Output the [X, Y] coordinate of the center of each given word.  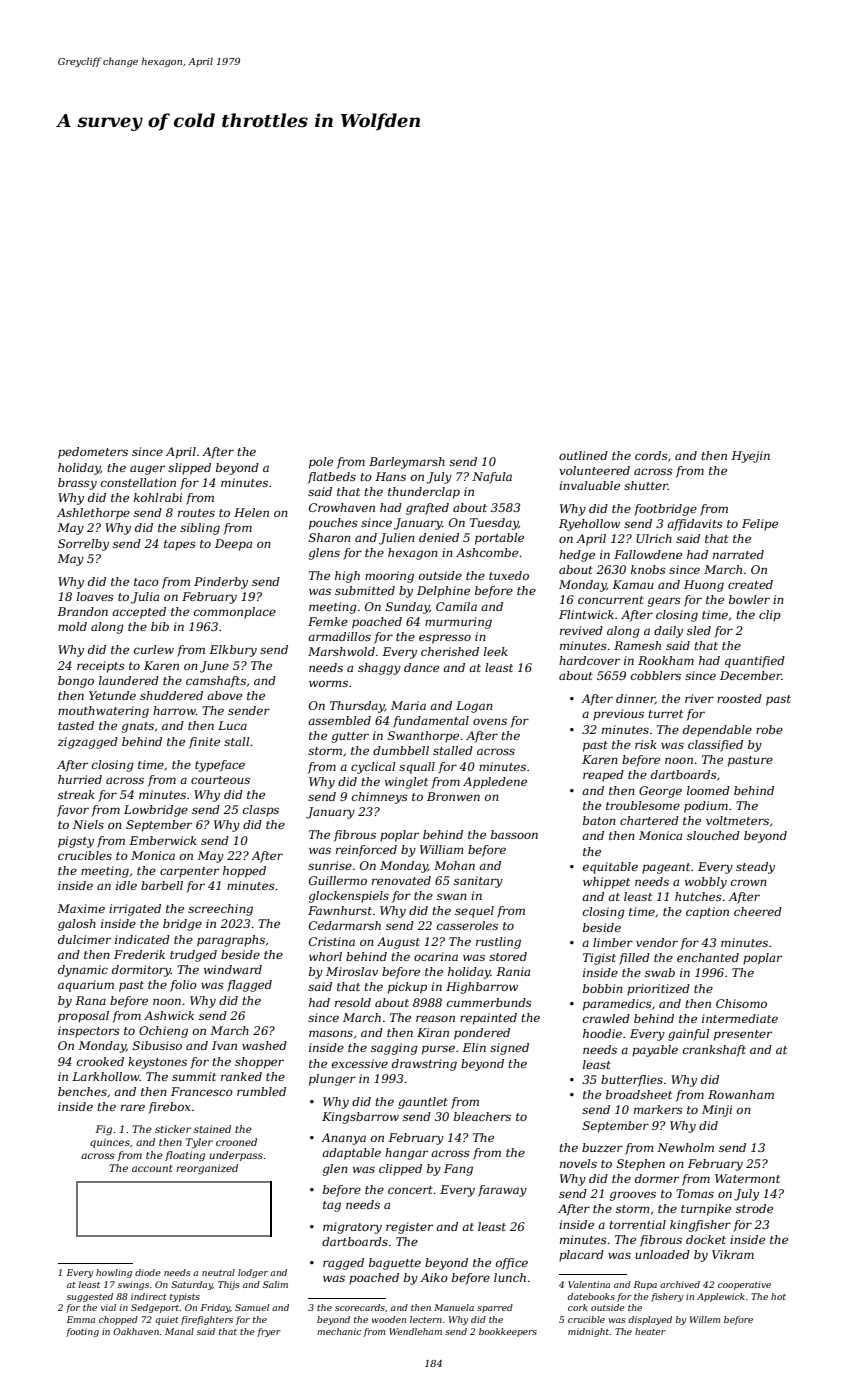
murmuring [458, 623]
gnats [138, 727]
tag [332, 1206]
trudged [193, 956]
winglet [406, 783]
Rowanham [741, 1094]
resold [353, 1002]
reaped [603, 776]
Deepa [233, 545]
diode [148, 1272]
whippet [606, 883]
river [699, 698]
